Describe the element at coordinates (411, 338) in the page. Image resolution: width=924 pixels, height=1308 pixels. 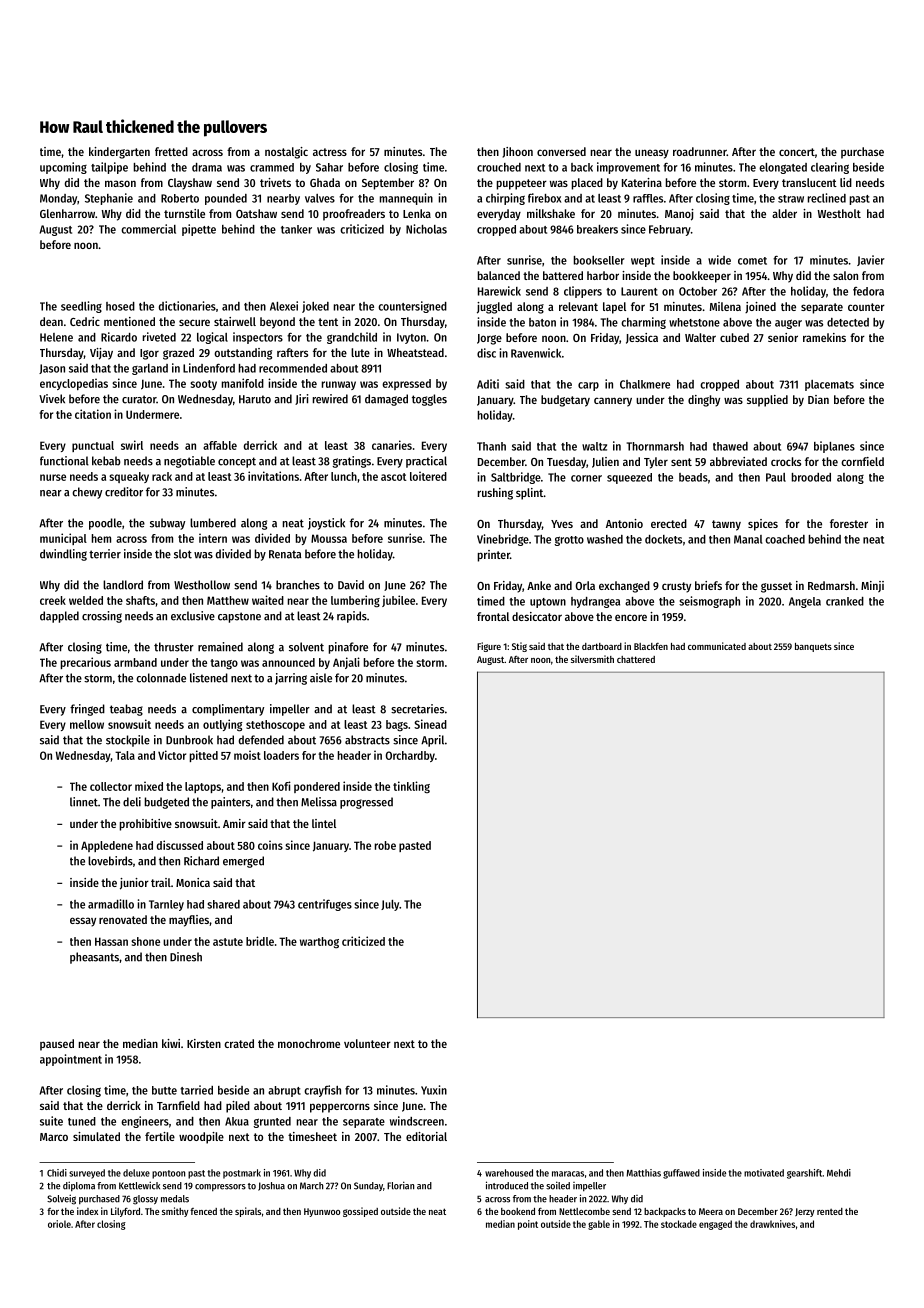
I see `Ivyton` at that location.
